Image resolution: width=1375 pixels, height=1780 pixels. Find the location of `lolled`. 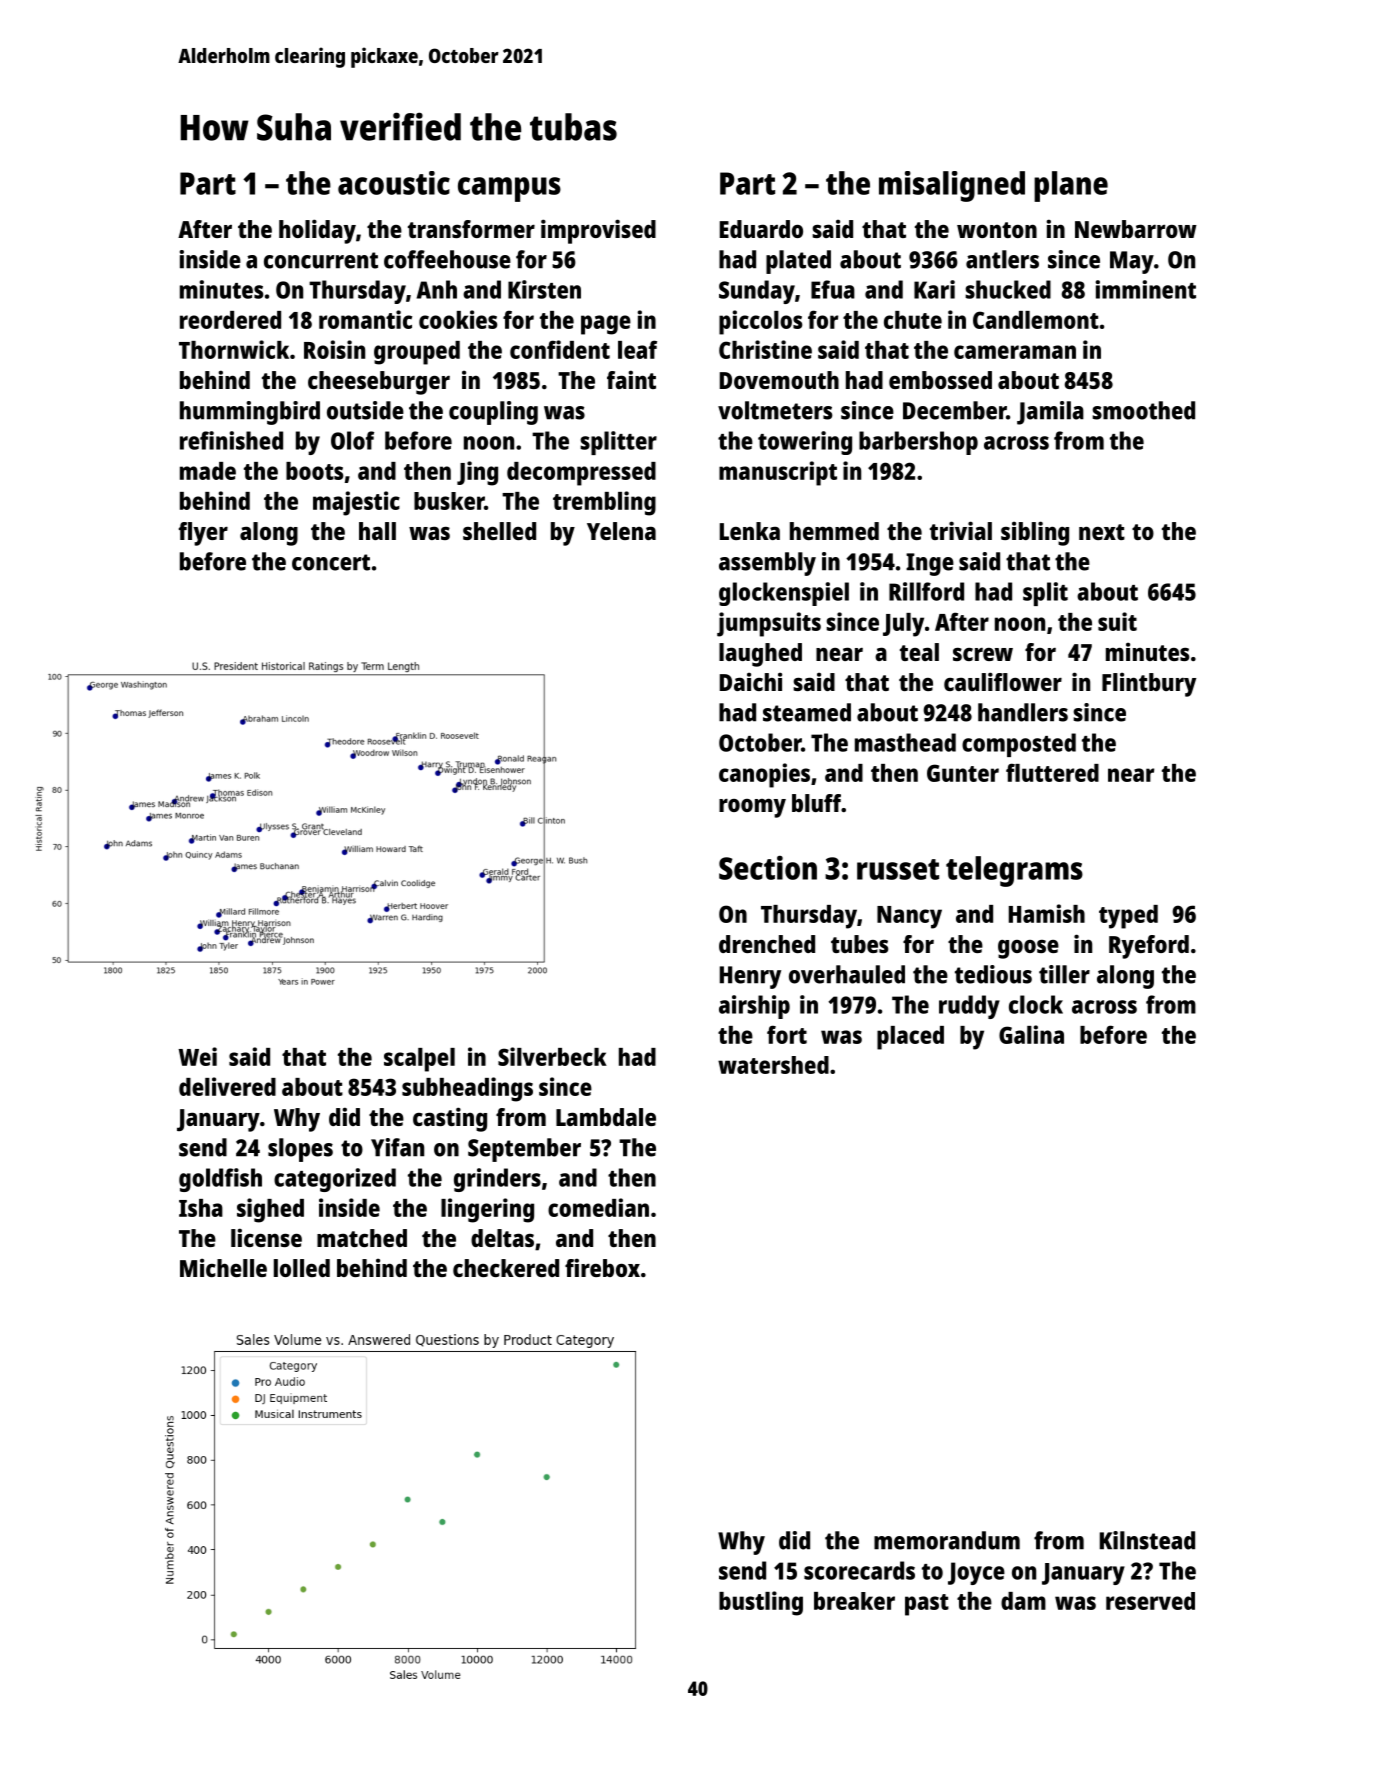

lolled is located at coordinates (302, 1268).
